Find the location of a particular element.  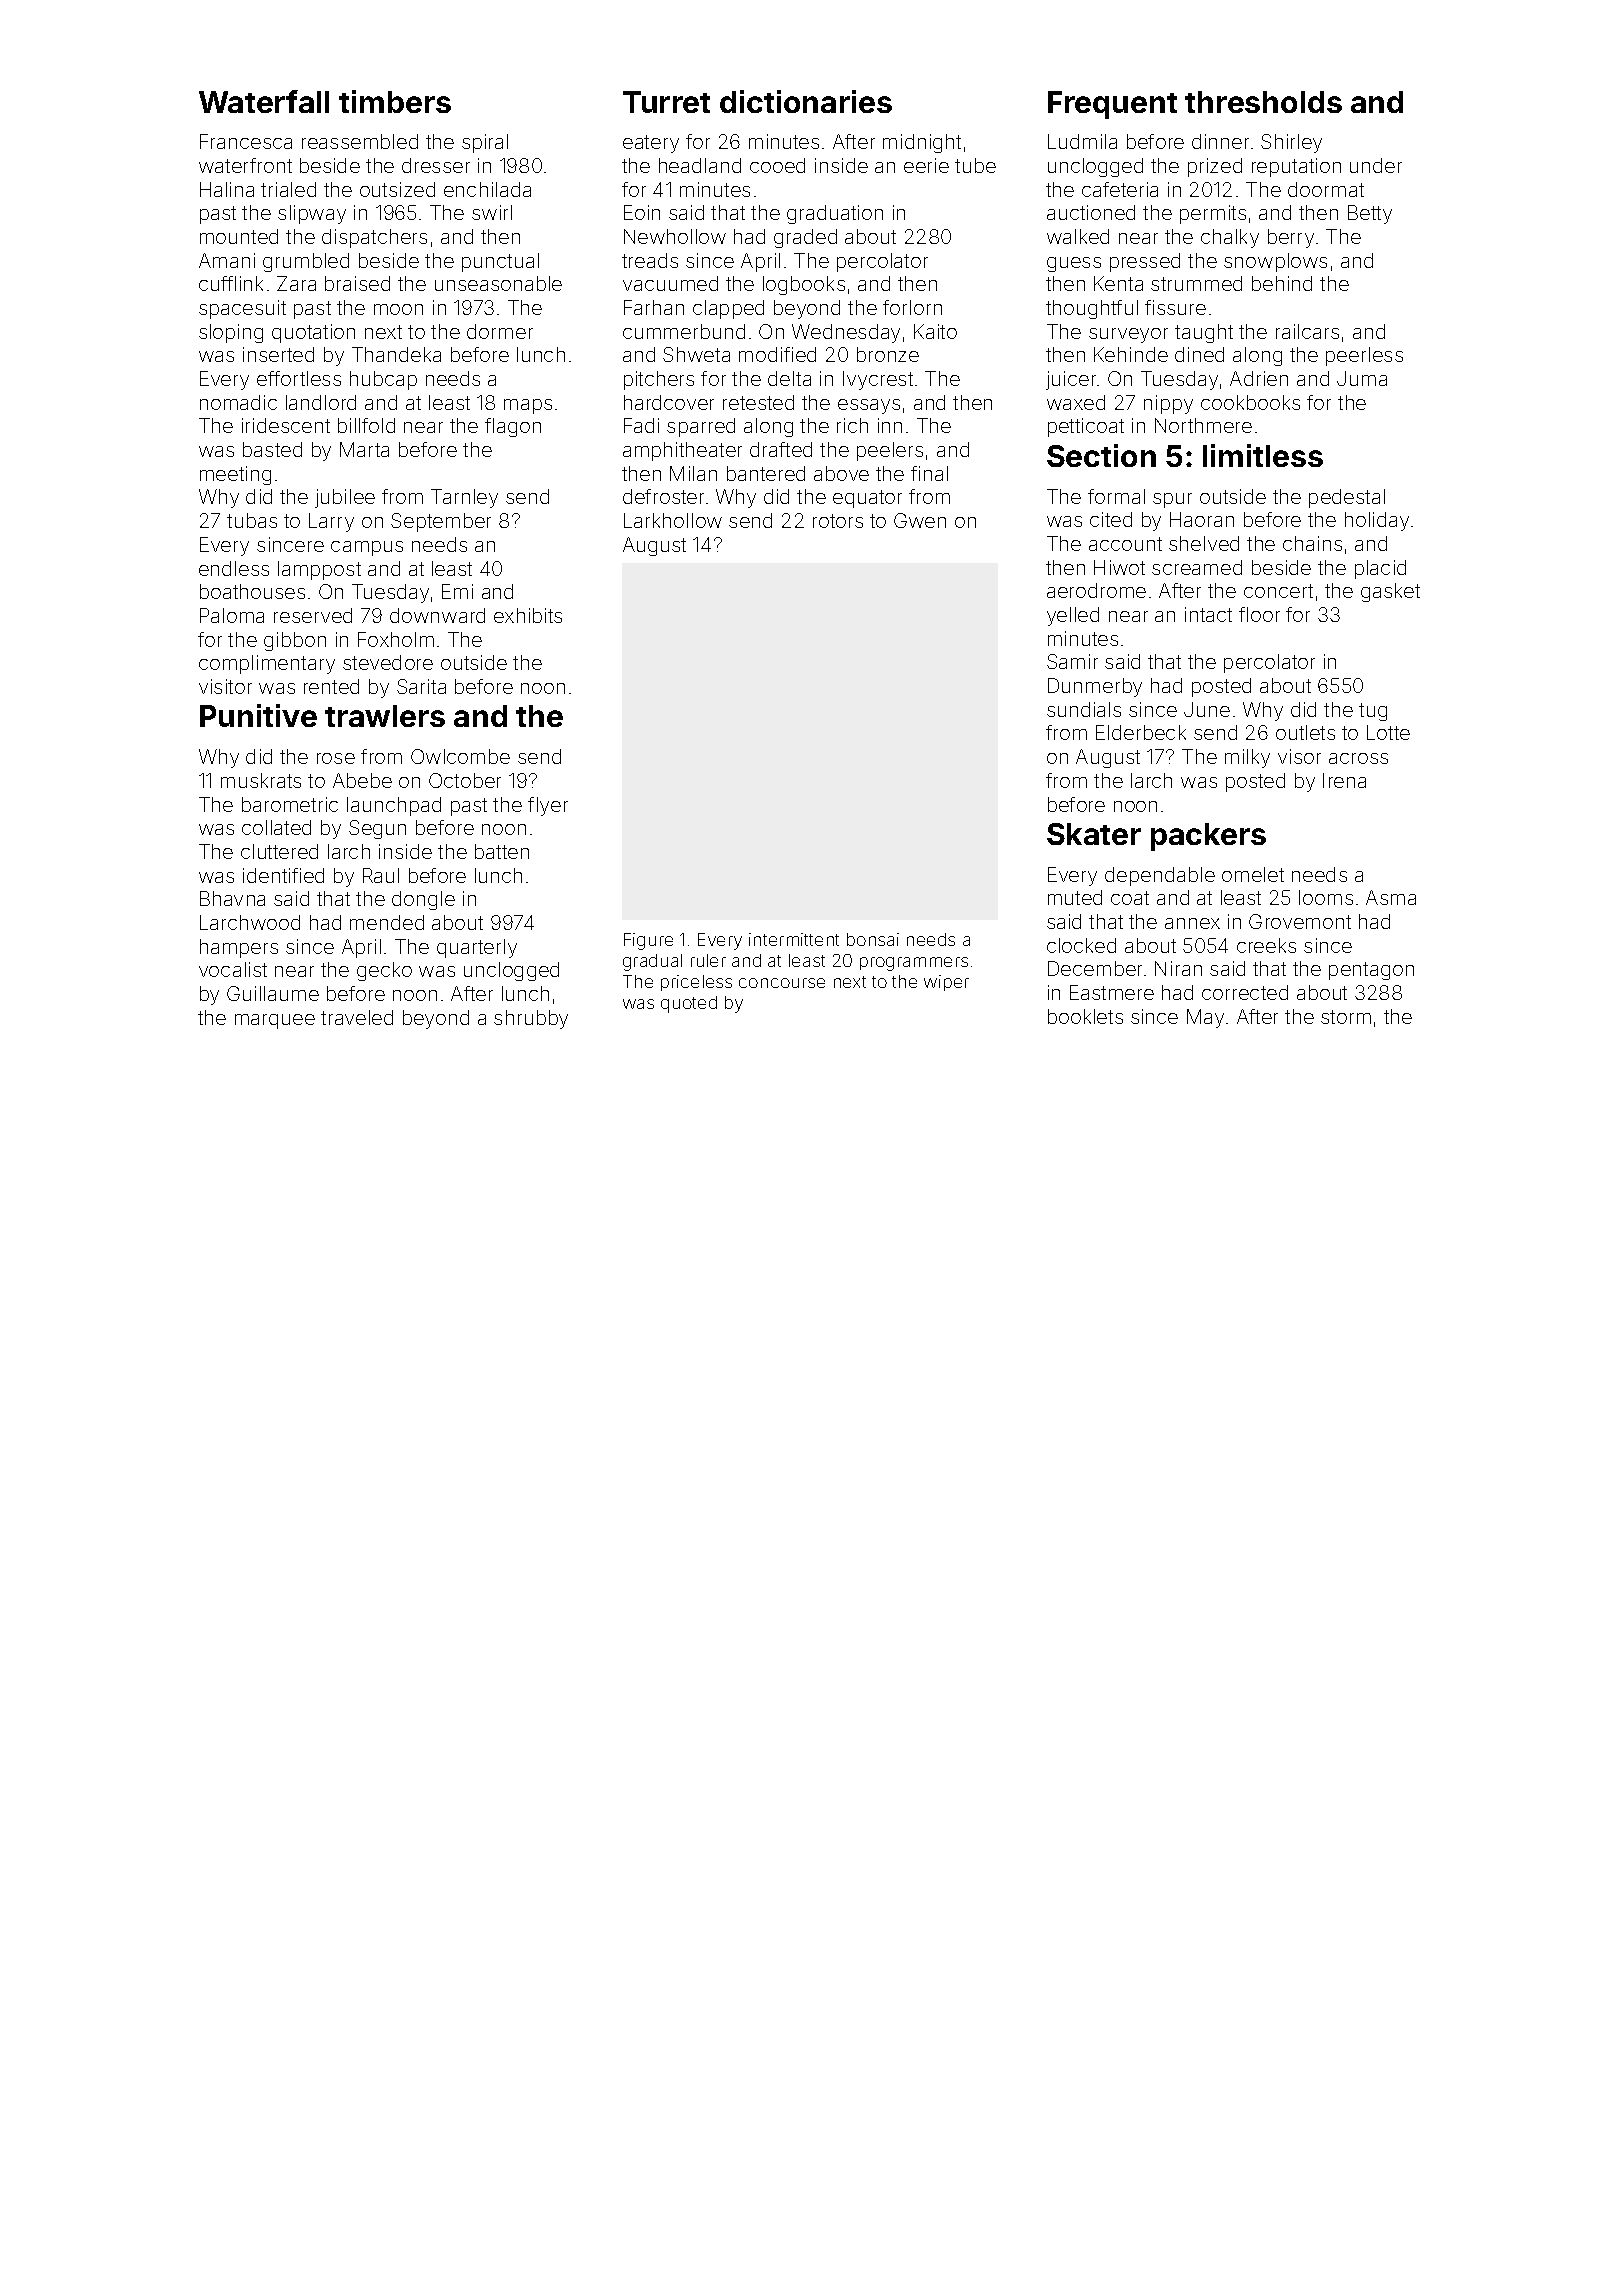

Thandeka is located at coordinates (396, 354).
